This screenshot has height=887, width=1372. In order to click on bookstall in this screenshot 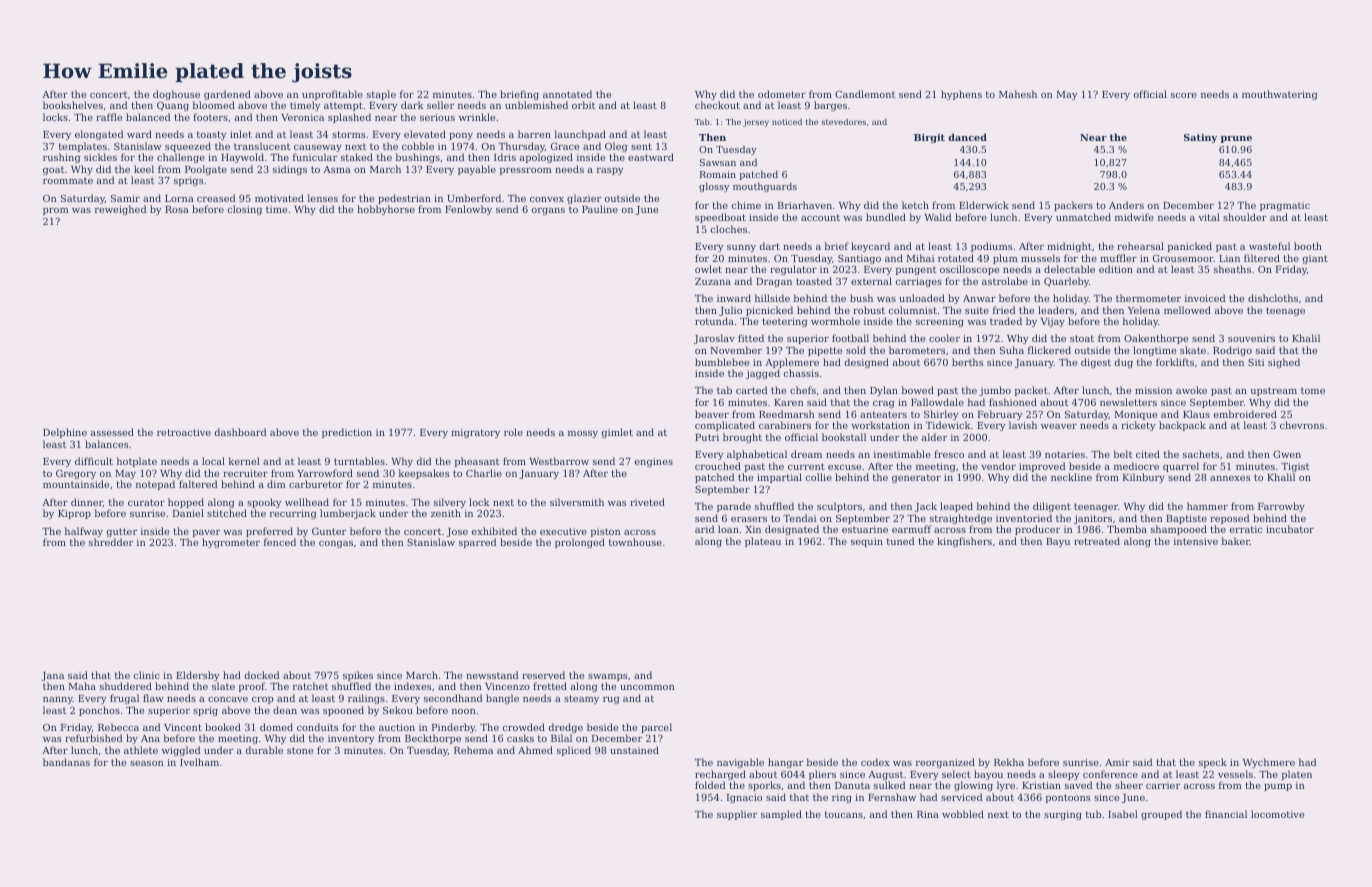, I will do `click(844, 437)`.
